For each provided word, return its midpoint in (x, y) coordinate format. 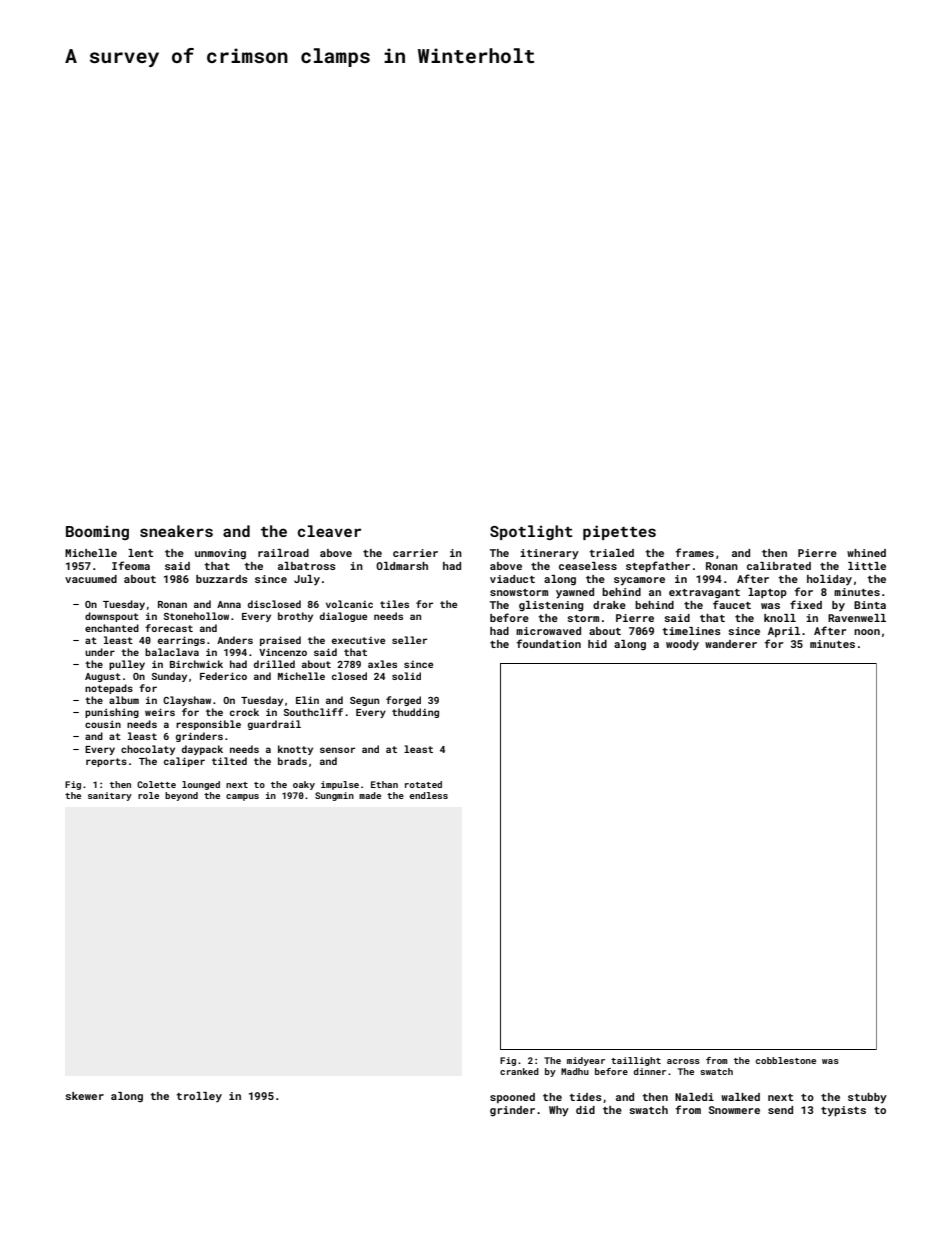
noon (867, 632)
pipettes (619, 532)
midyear (586, 1061)
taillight (636, 1061)
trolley (199, 1097)
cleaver (329, 531)
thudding (415, 713)
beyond (181, 796)
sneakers (176, 531)
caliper (184, 762)
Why (559, 1111)
